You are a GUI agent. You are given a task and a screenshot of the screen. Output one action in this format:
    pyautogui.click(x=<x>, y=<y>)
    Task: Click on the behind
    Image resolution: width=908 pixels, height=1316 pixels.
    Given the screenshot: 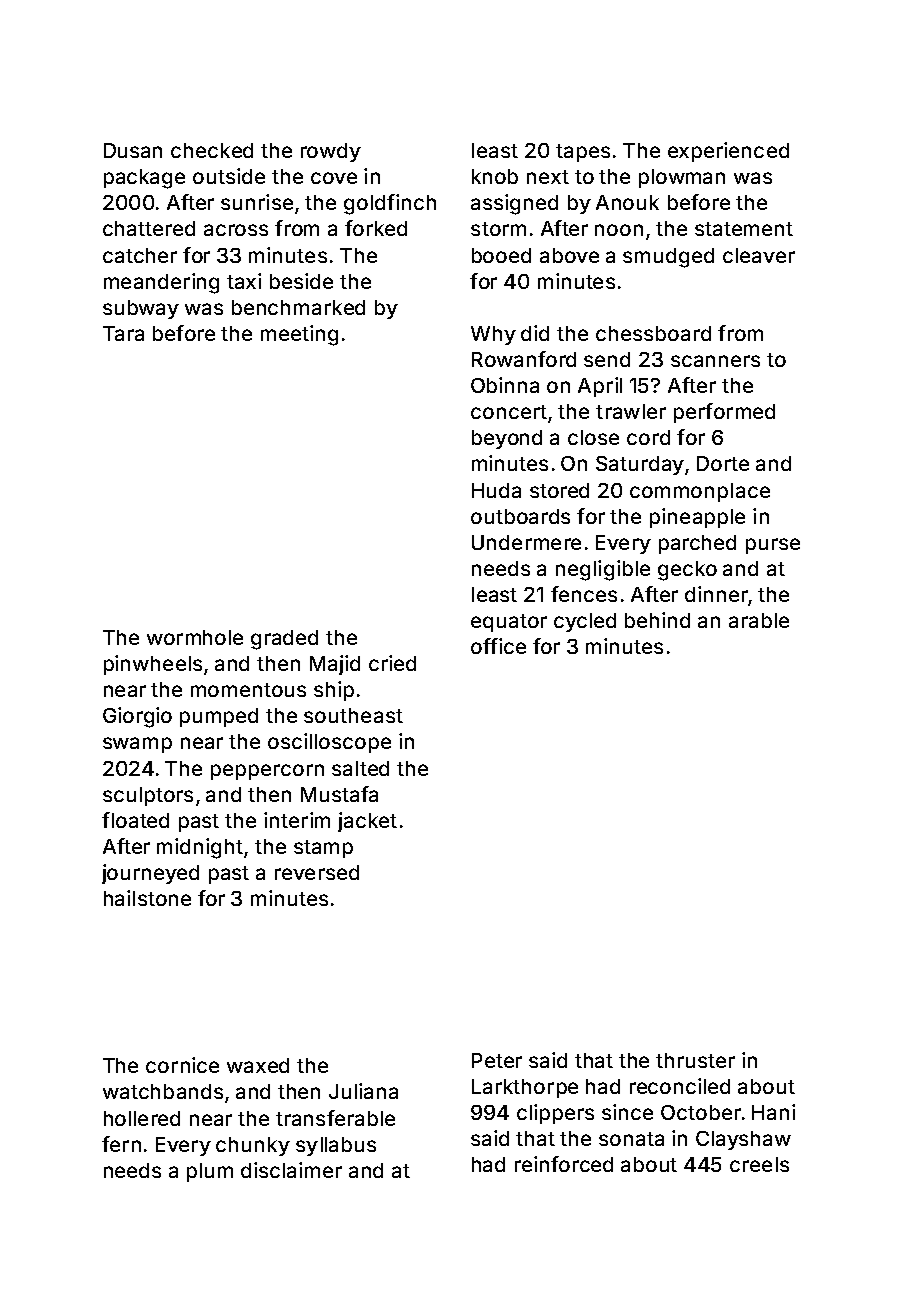 What is the action you would take?
    pyautogui.click(x=657, y=620)
